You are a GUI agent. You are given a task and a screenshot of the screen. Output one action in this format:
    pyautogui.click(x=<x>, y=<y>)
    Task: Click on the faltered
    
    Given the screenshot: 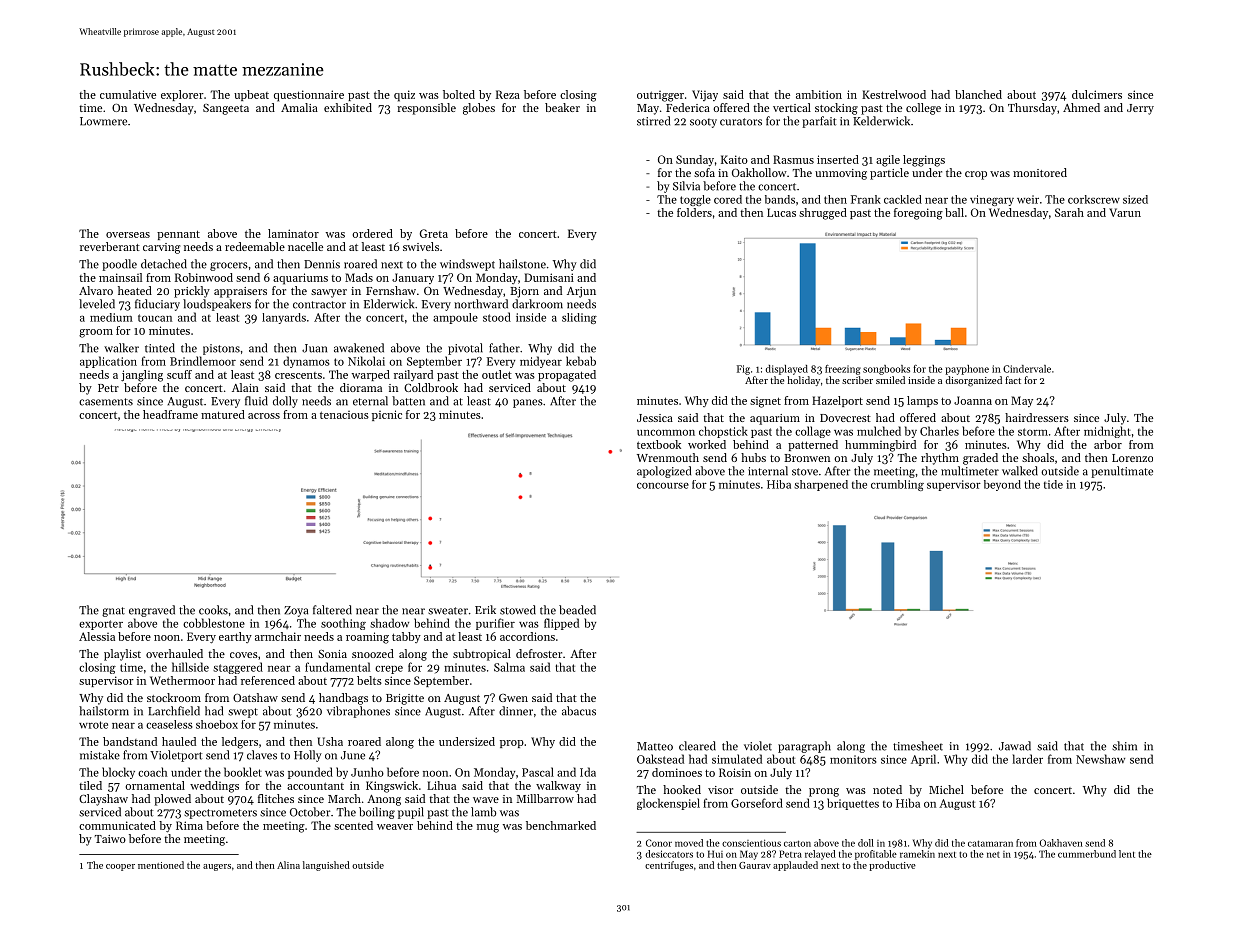 What is the action you would take?
    pyautogui.click(x=332, y=610)
